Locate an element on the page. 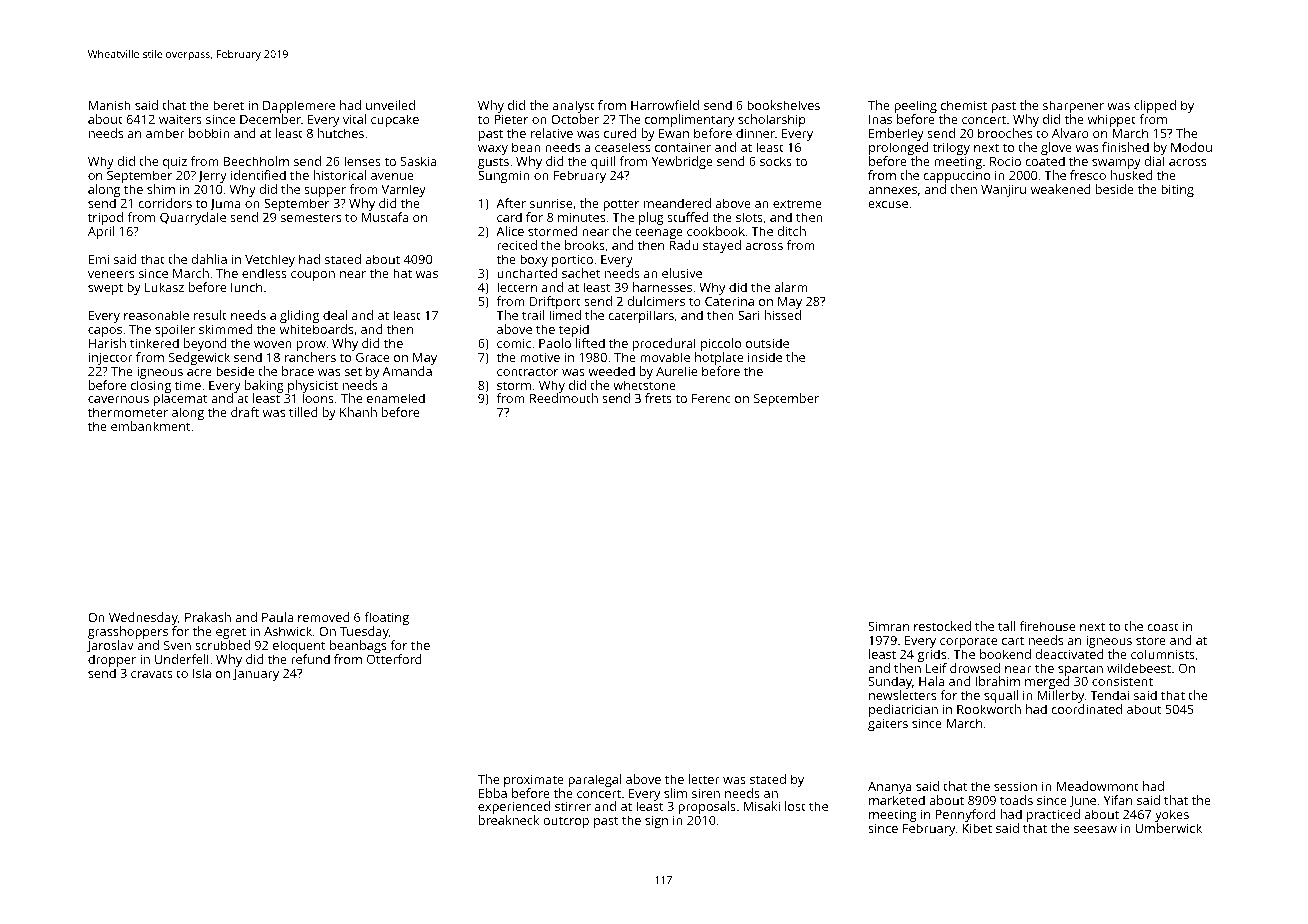 This page has height=924, width=1308. Harrowfield is located at coordinates (665, 105).
